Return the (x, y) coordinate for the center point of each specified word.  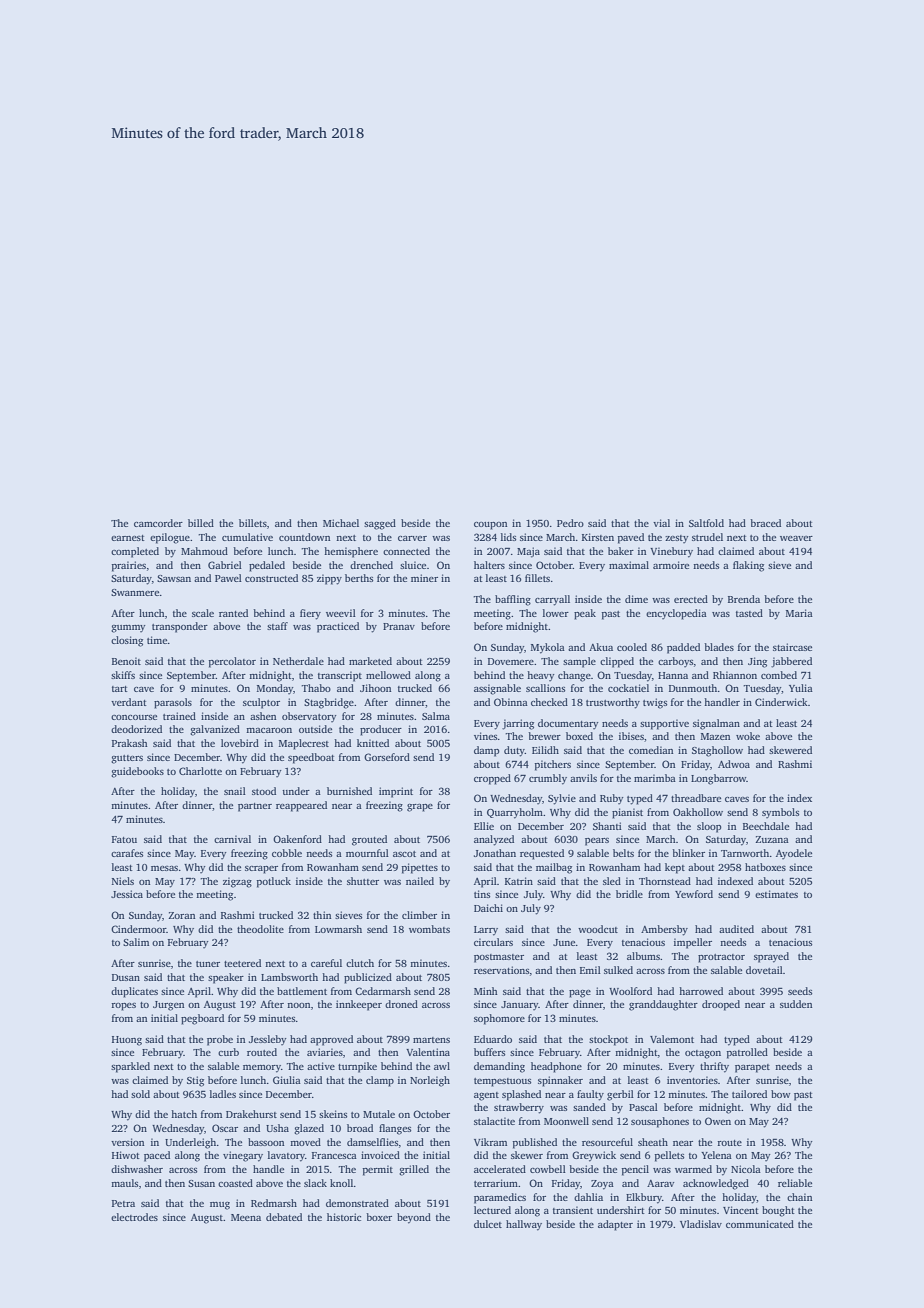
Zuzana (772, 839)
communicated (760, 1224)
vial (661, 523)
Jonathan (495, 853)
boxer (379, 1217)
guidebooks (137, 772)
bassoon (266, 1142)
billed (201, 523)
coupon (490, 526)
